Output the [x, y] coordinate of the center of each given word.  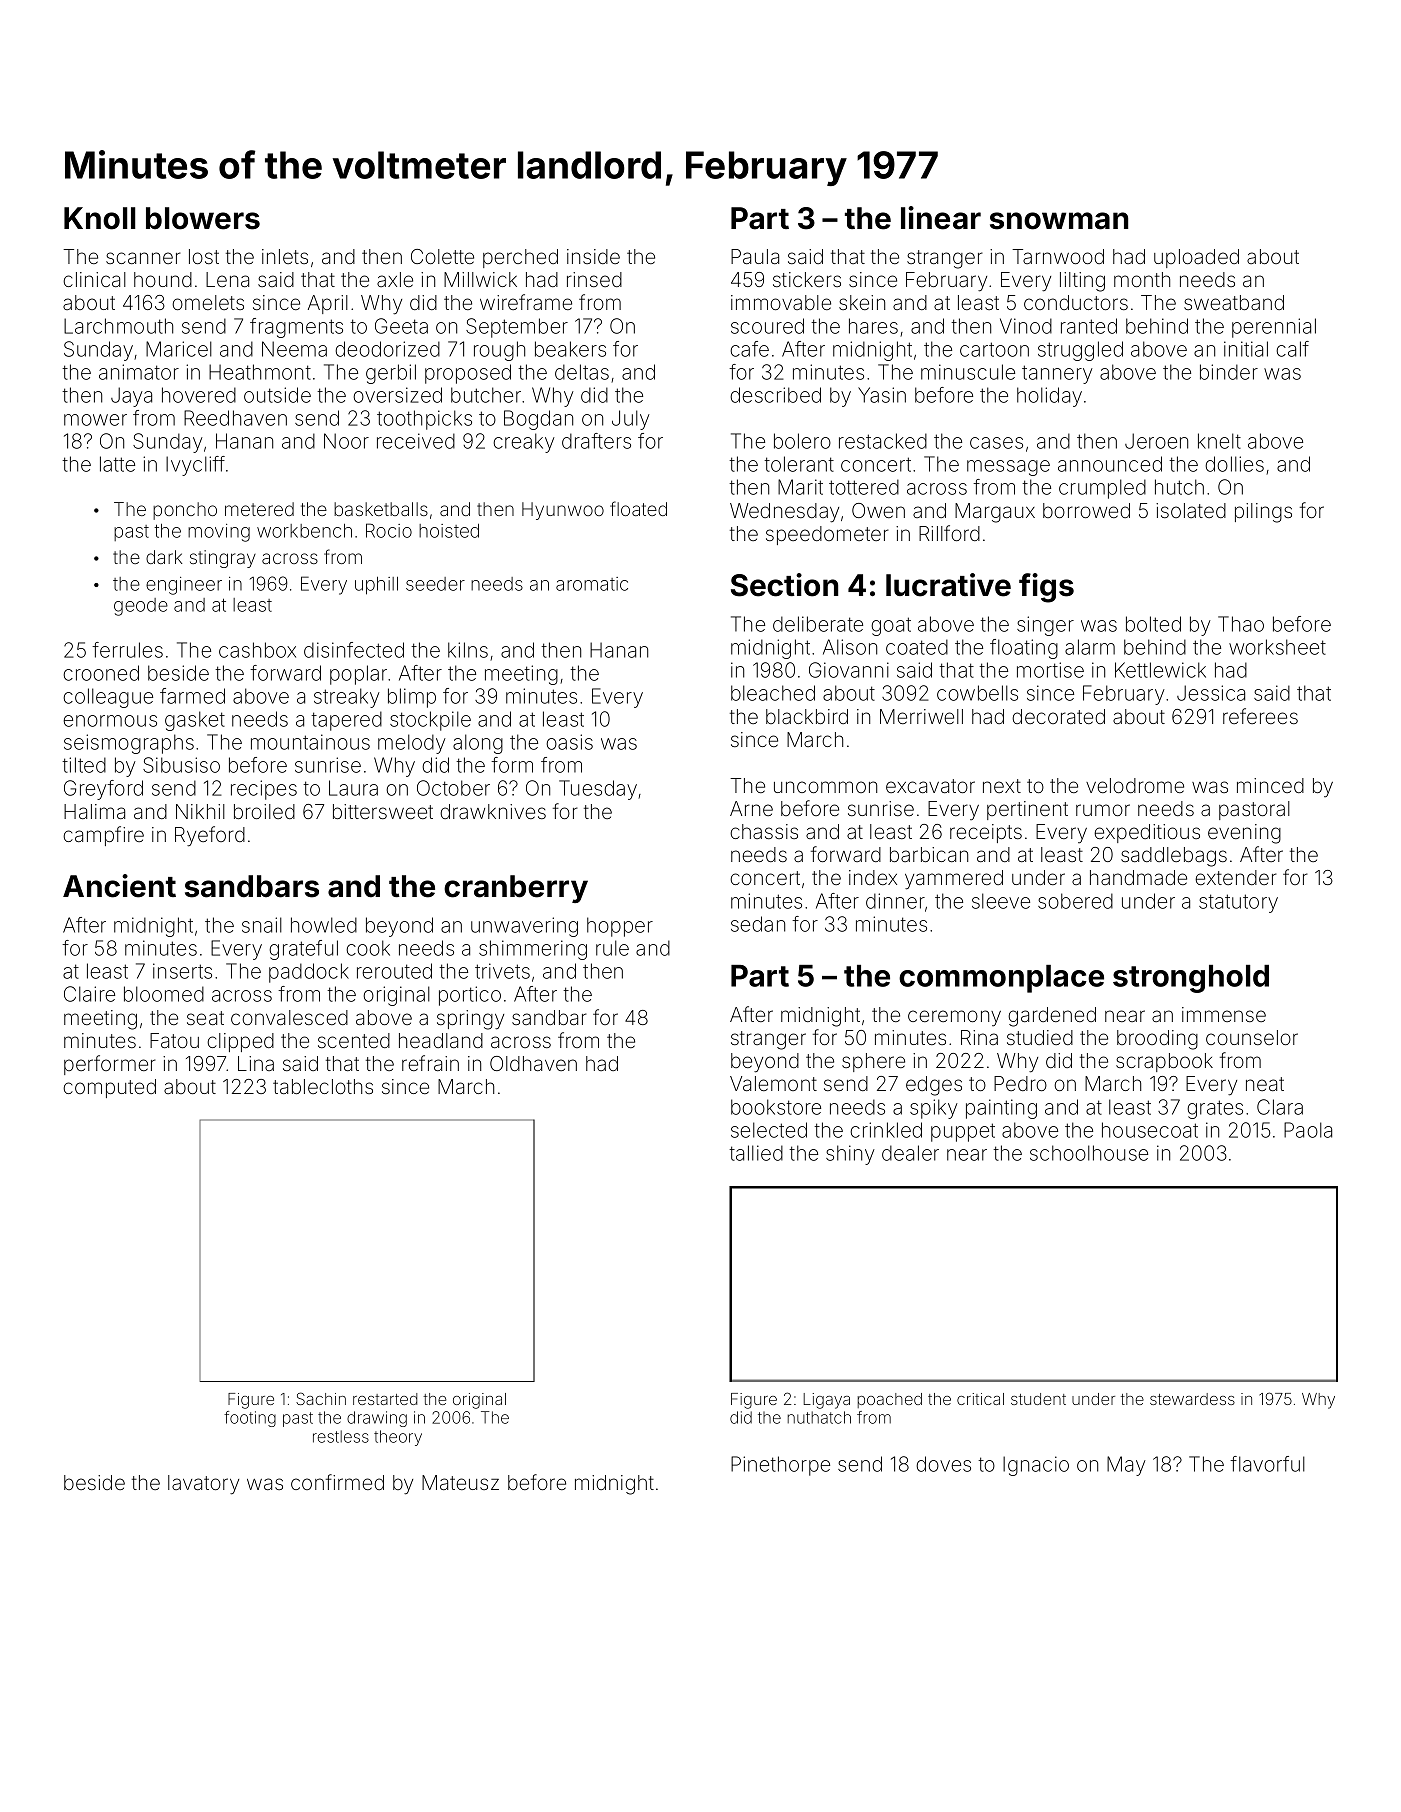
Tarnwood [1058, 256]
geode [141, 607]
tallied [756, 1153]
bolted [1153, 624]
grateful [303, 950]
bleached [773, 693]
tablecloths [323, 1086]
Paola [1308, 1130]
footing [250, 1419]
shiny [850, 1155]
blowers [203, 218]
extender [1236, 877]
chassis [764, 831]
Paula [755, 256]
